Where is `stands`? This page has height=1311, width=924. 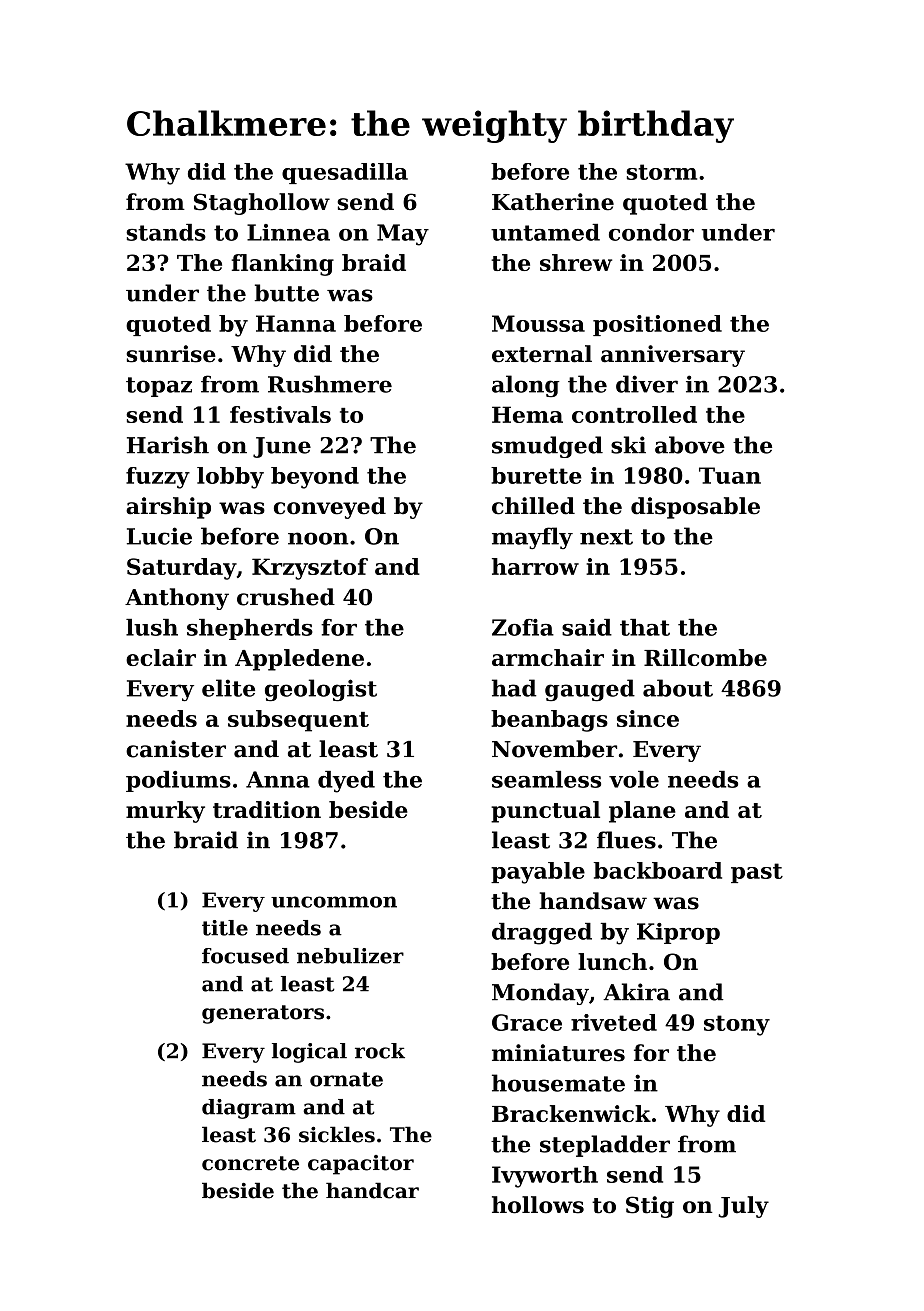
stands is located at coordinates (166, 232).
